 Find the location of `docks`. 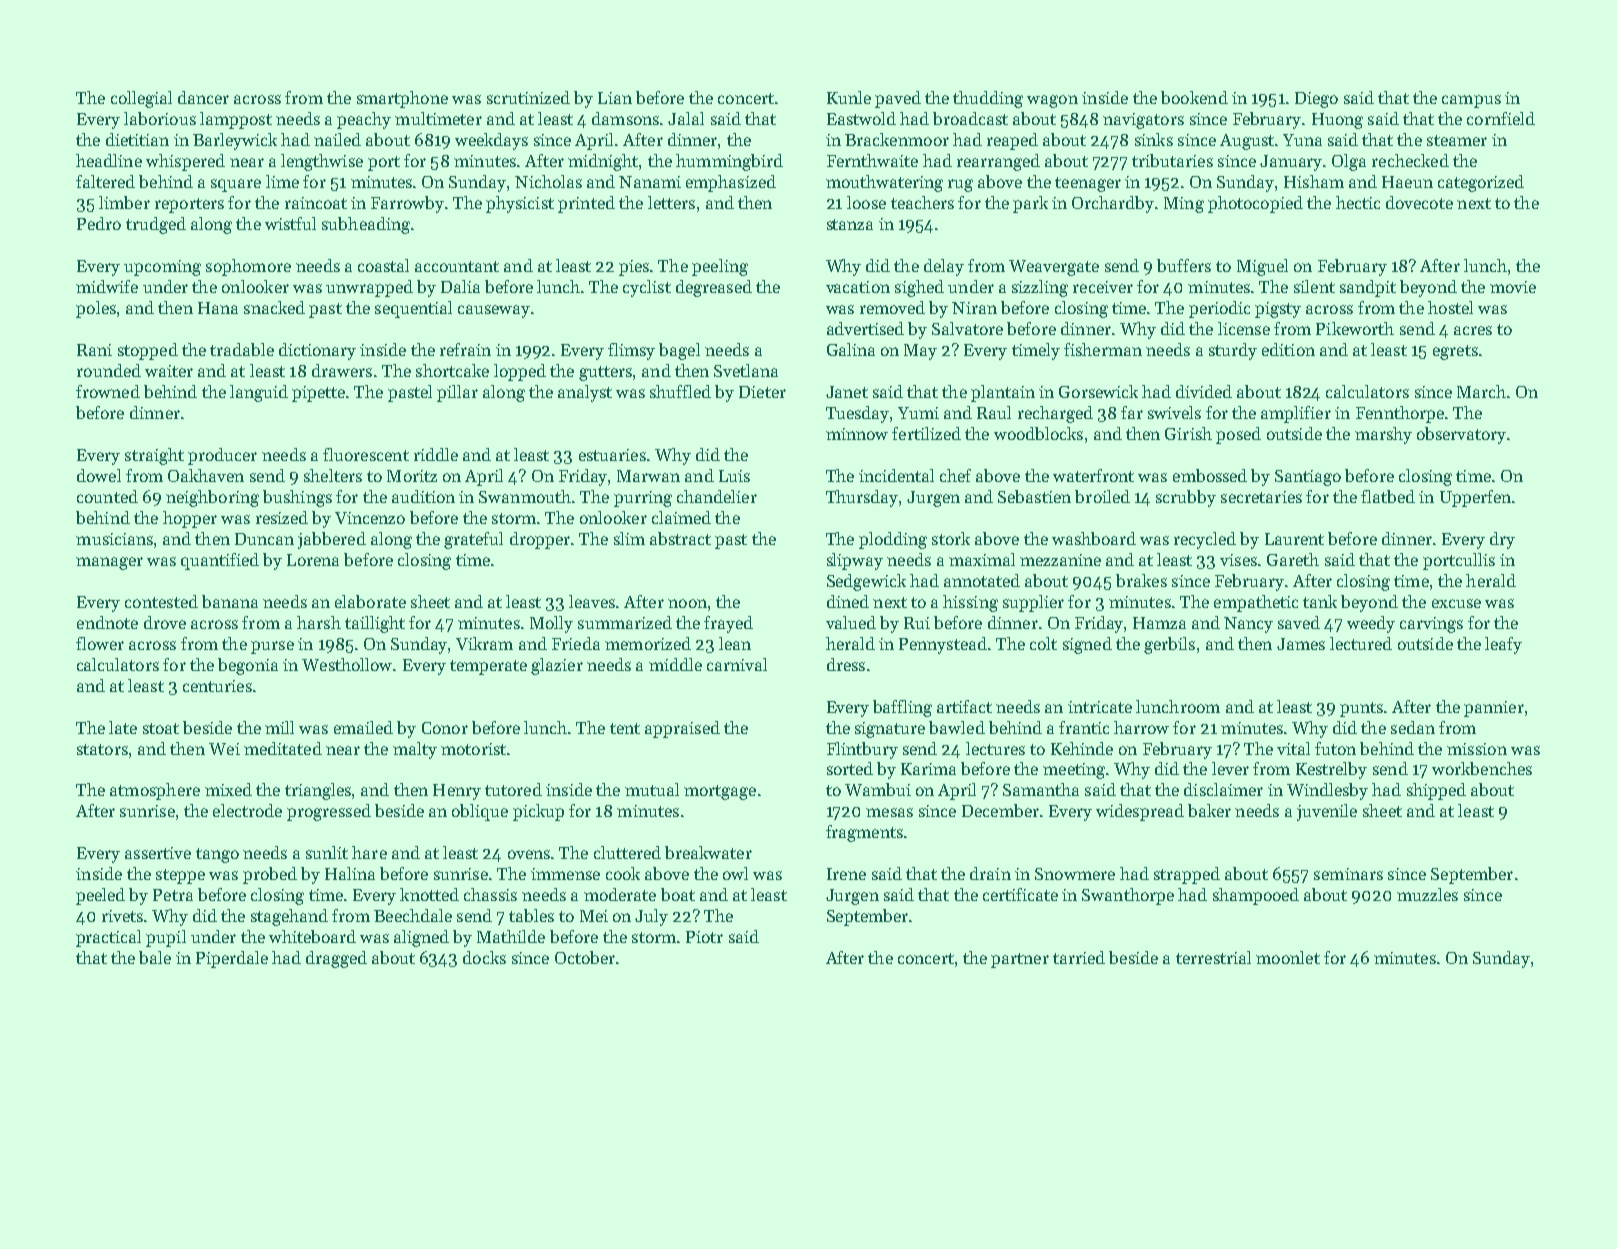

docks is located at coordinates (484, 957).
